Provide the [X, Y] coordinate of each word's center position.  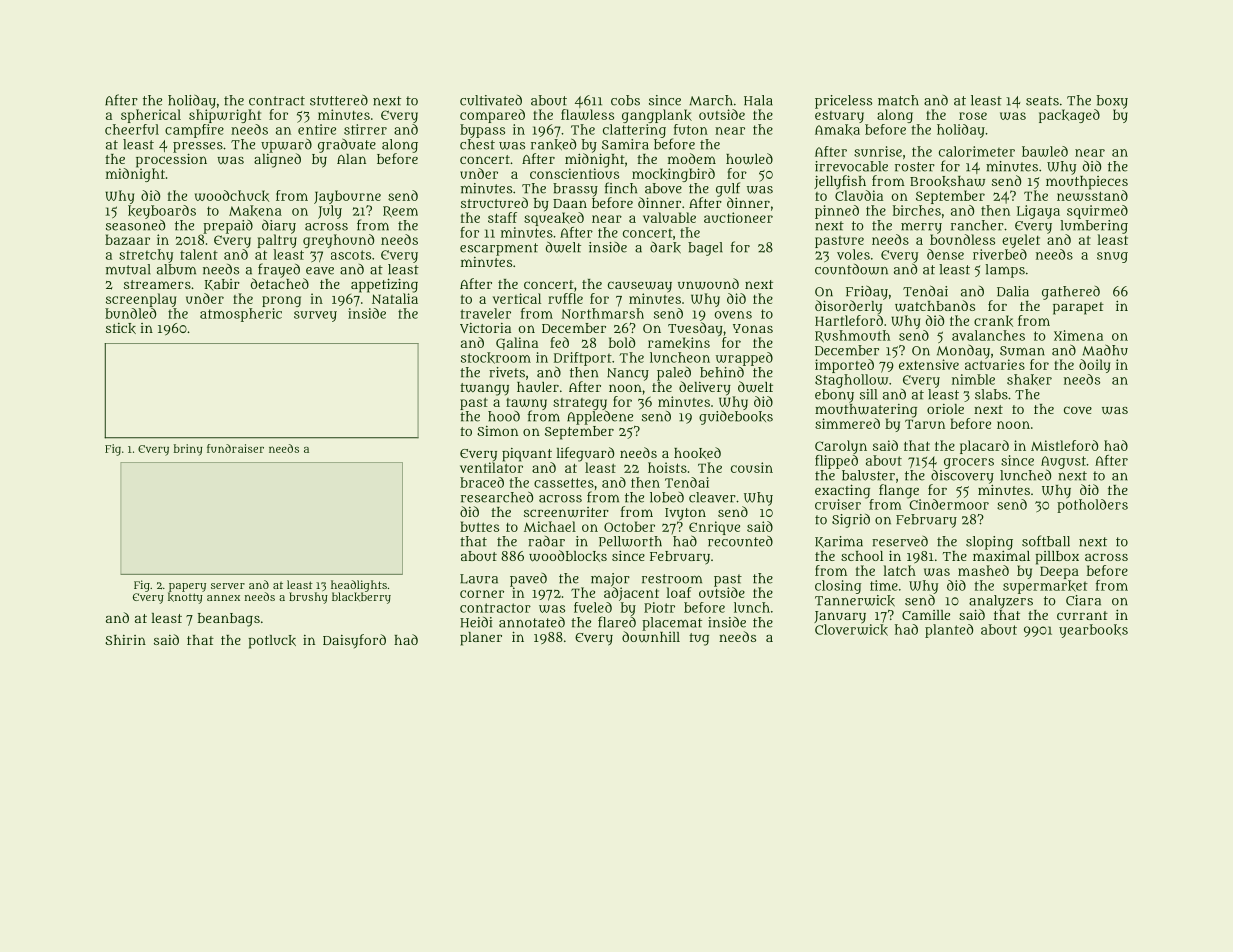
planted [949, 631]
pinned [837, 212]
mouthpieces [1087, 183]
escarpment [499, 249]
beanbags [229, 620]
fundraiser [235, 448]
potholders [1092, 506]
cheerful [132, 129]
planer [481, 639]
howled [749, 159]
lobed [667, 497]
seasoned [135, 225]
